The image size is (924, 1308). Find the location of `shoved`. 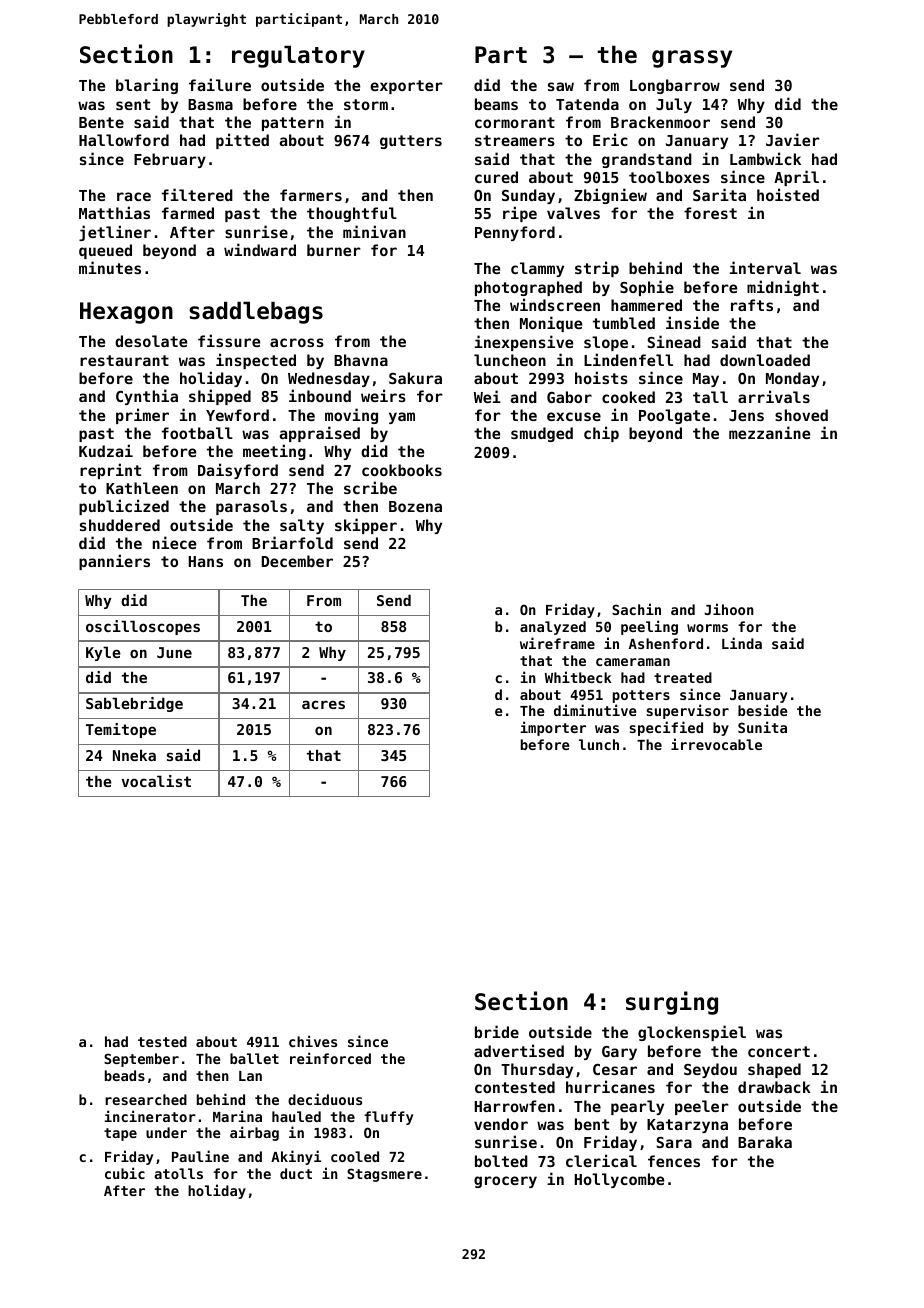

shoved is located at coordinates (801, 415).
